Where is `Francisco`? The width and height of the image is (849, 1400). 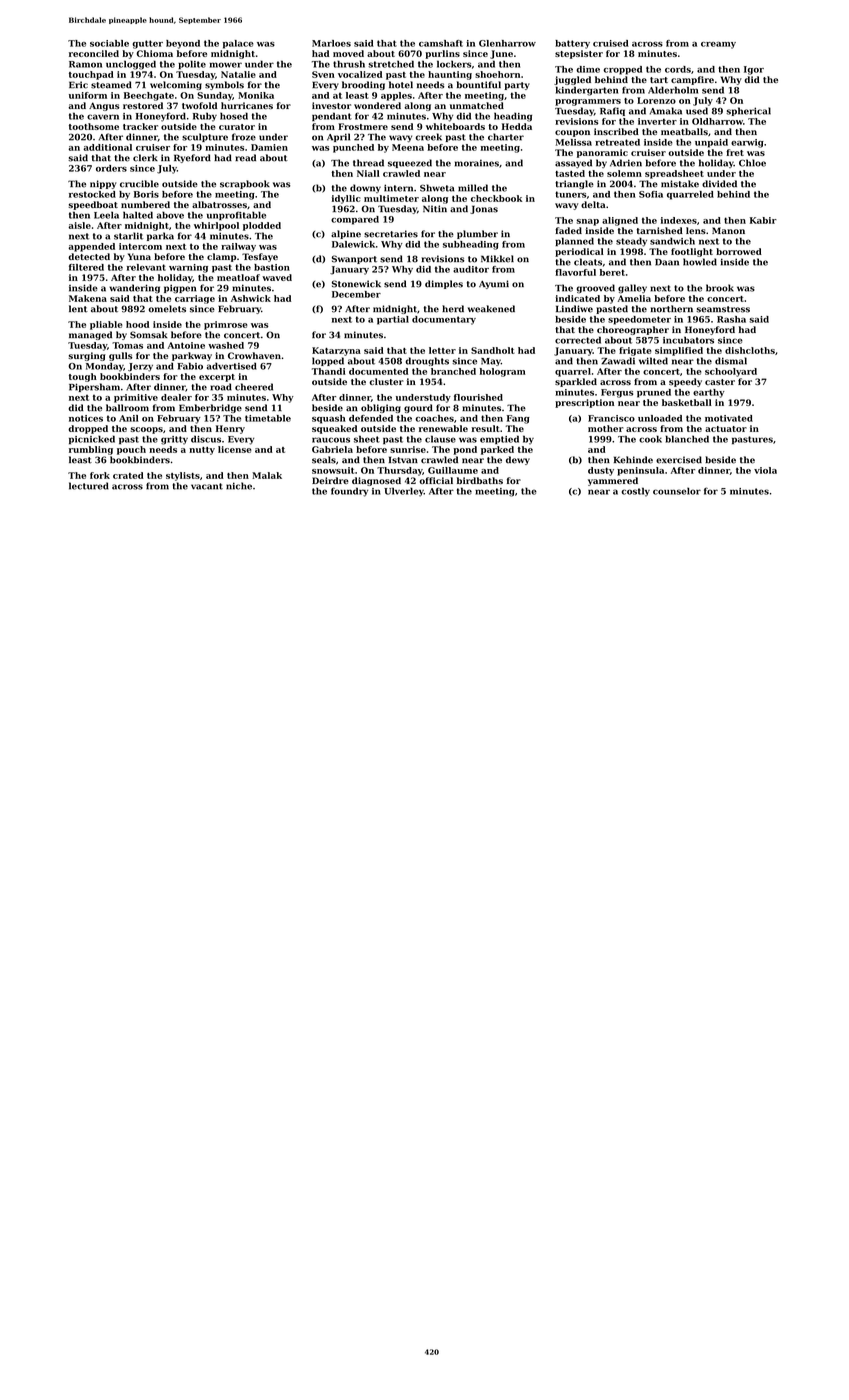
Francisco is located at coordinates (611, 418).
